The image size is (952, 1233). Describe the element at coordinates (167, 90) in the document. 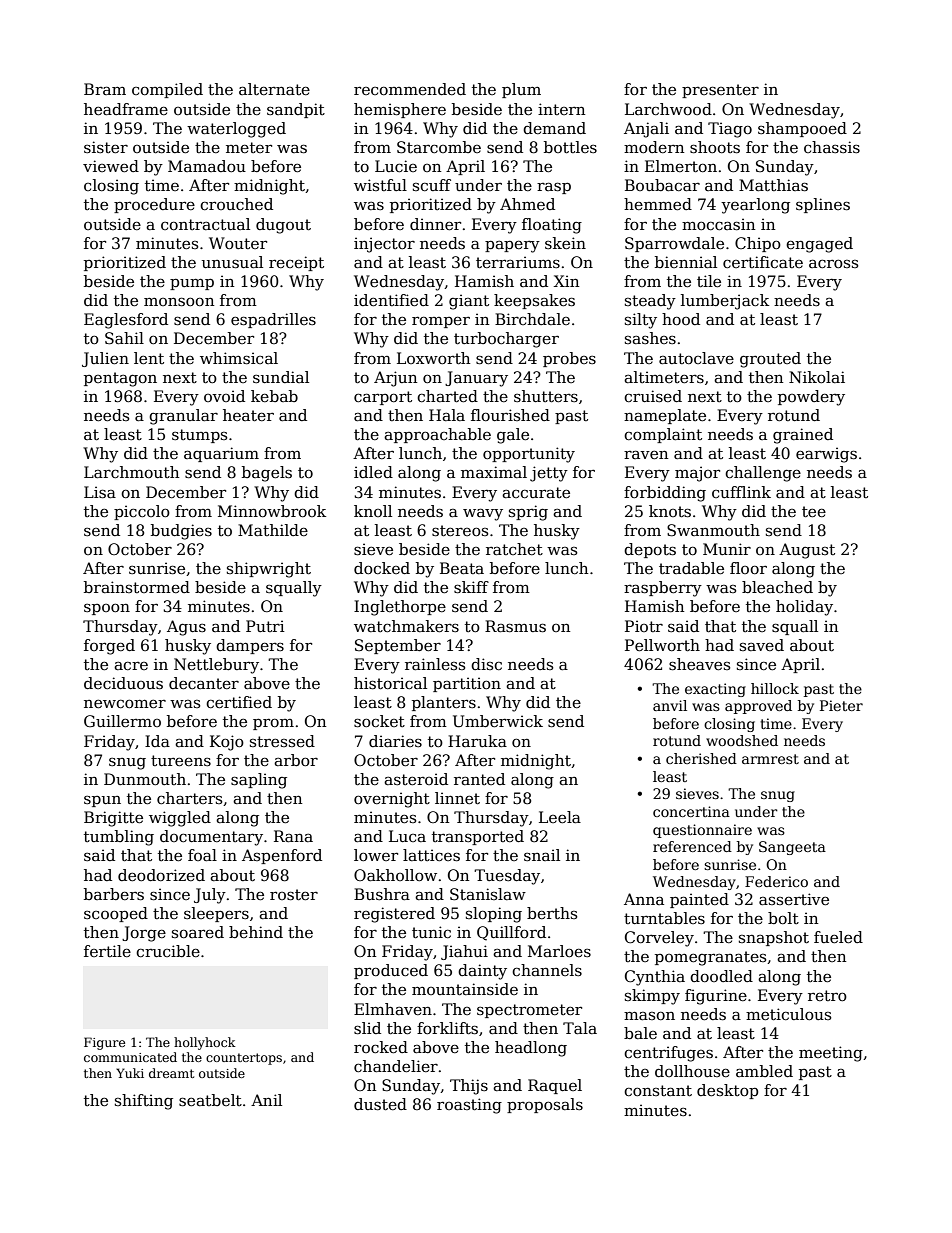

I see `compiled` at that location.
